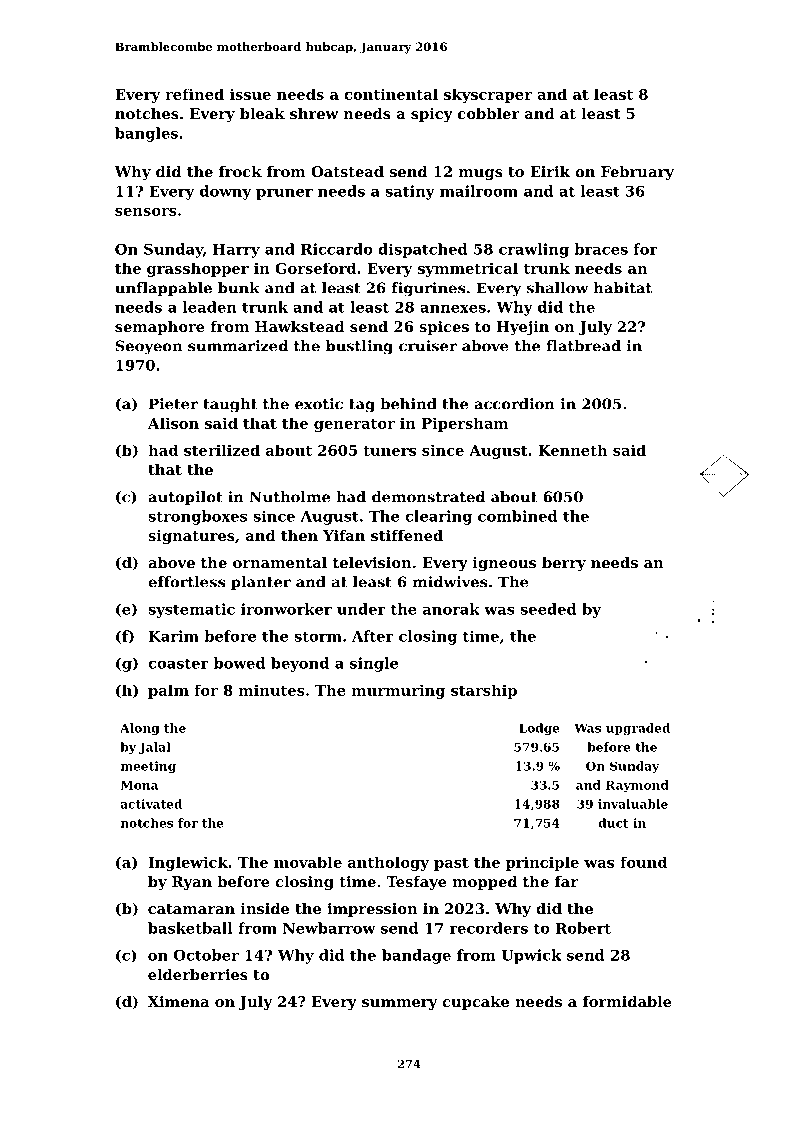  Describe the element at coordinates (146, 212) in the document. I see `sensors` at that location.
